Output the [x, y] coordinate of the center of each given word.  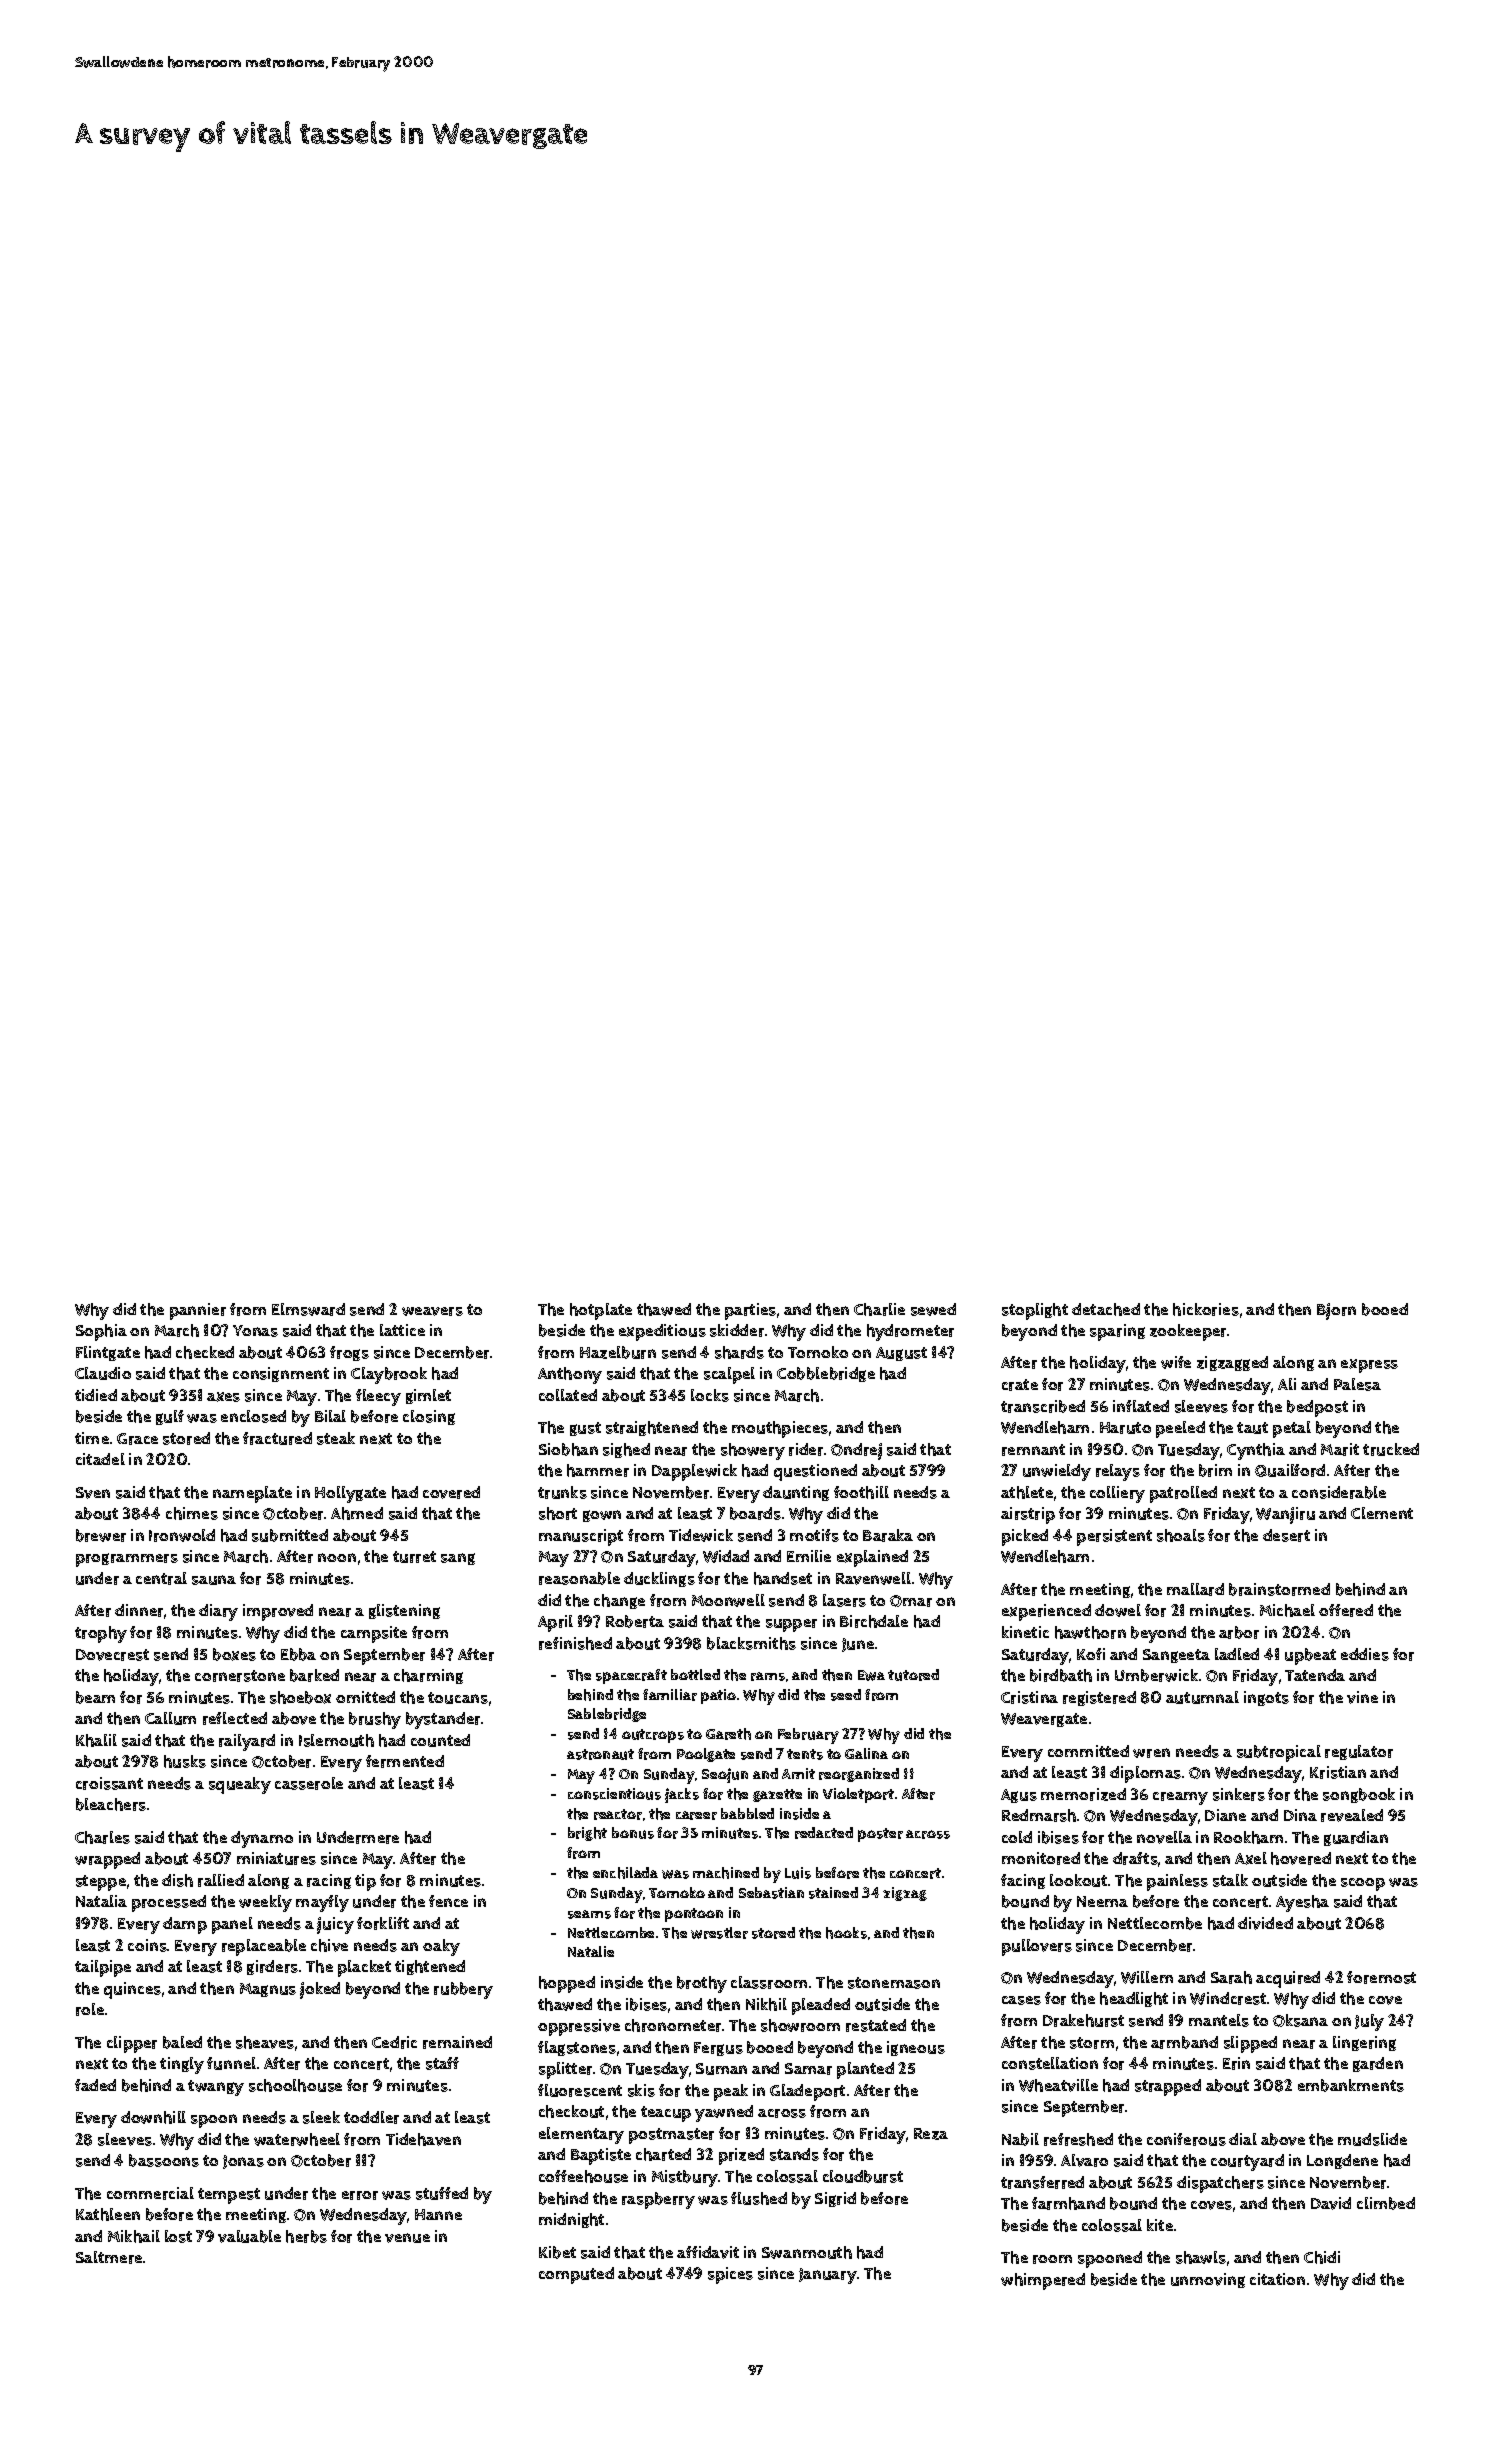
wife [1176, 1362]
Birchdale [874, 1621]
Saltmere [109, 2257]
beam [95, 1697]
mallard [1195, 1589]
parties [750, 1311]
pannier [198, 1311]
